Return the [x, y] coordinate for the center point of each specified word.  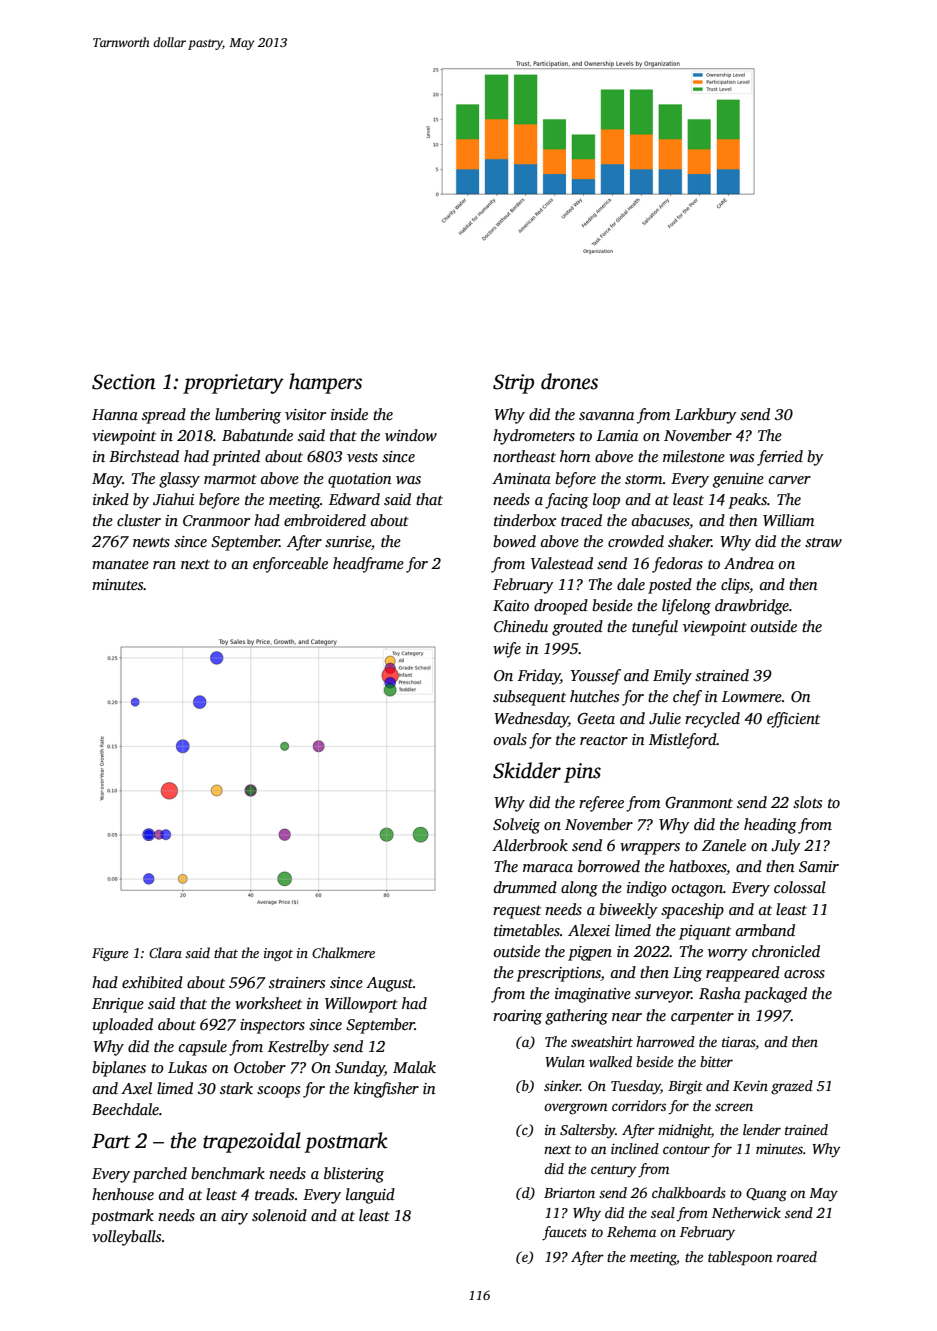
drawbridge [752, 607]
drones [569, 381]
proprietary [233, 384]
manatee [120, 564]
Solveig [516, 826]
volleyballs [126, 1238]
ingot [278, 954]
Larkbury [705, 416]
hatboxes [698, 867]
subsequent [529, 698]
